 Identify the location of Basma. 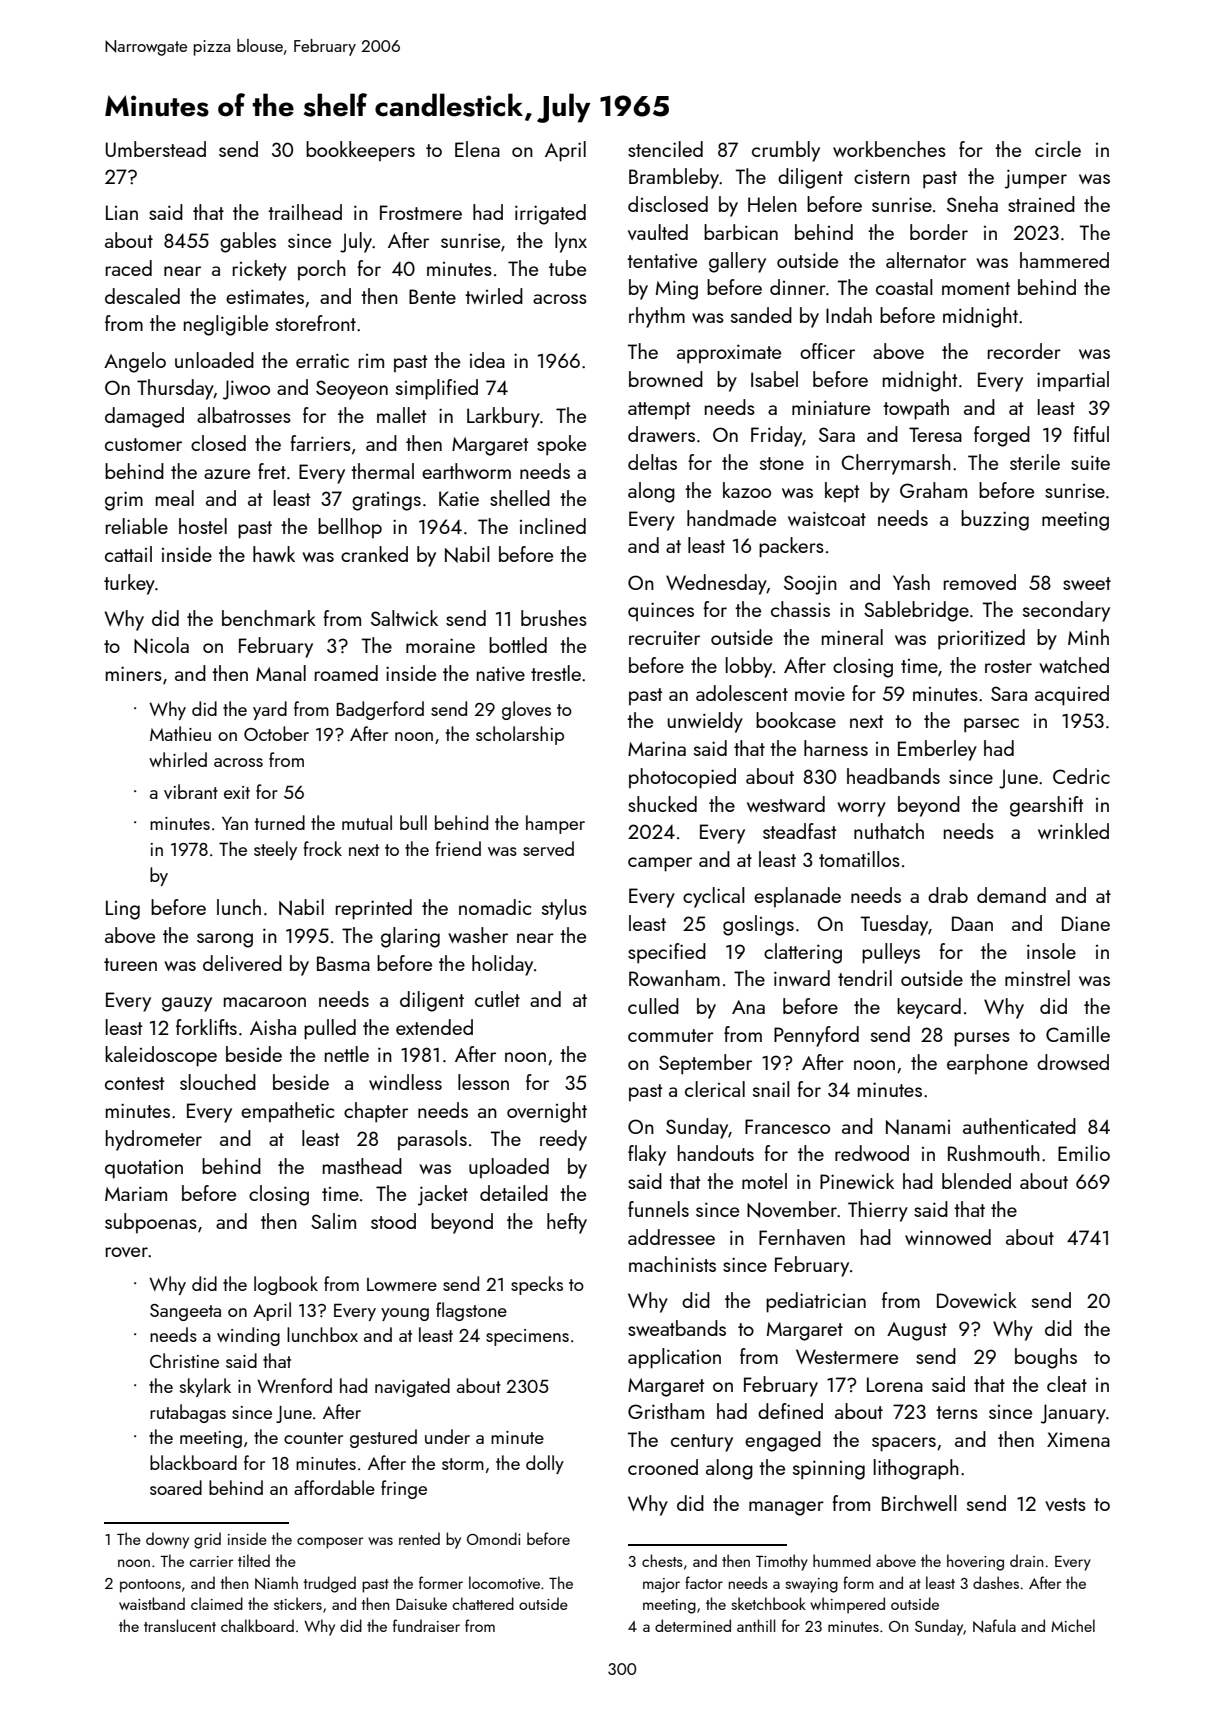
(343, 963).
